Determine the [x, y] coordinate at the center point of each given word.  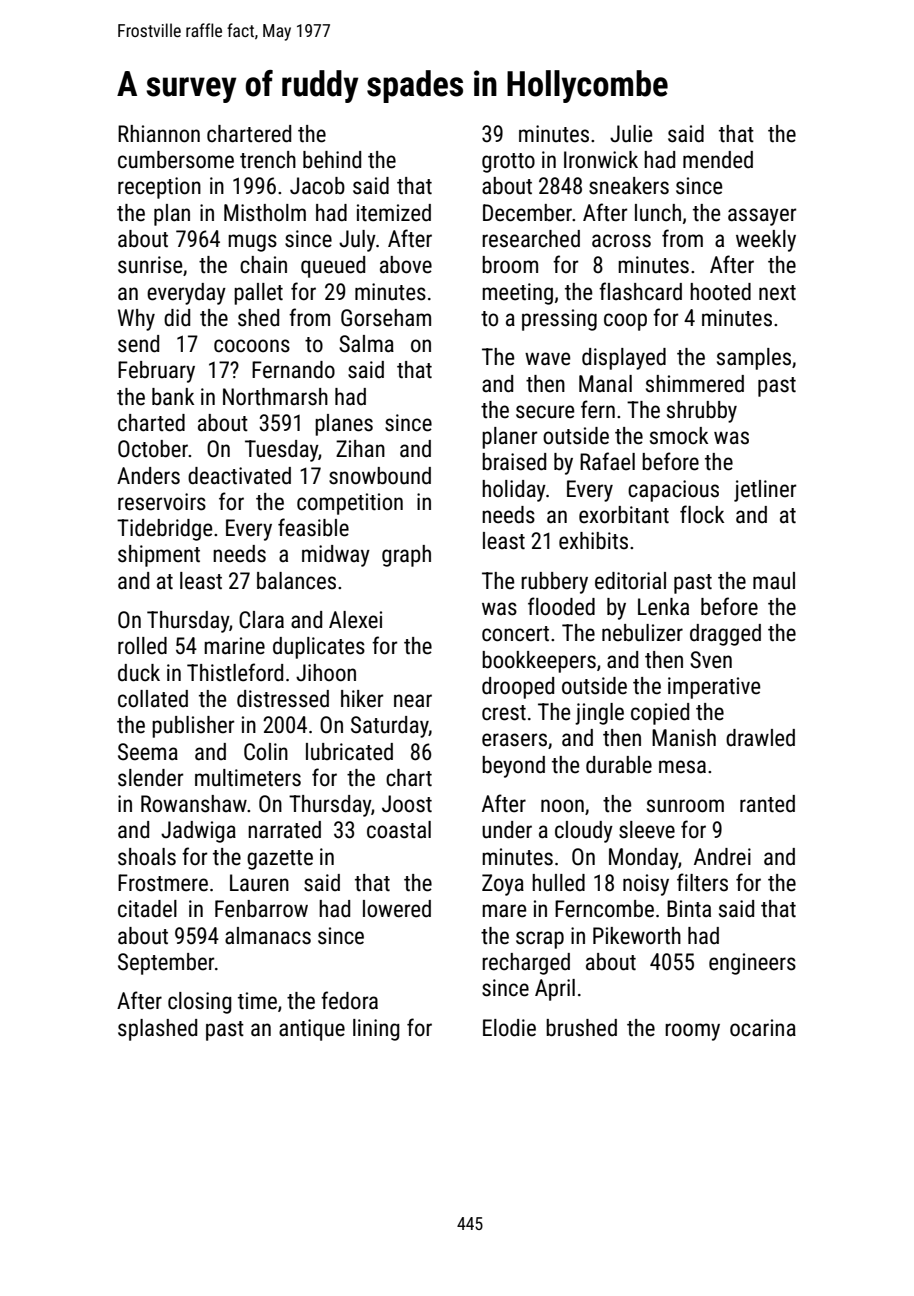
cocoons [252, 346]
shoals [147, 857]
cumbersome [176, 160]
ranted [767, 804]
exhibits [593, 541]
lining [376, 1030]
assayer [762, 217]
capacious [673, 491]
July [357, 241]
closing [199, 1003]
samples [754, 359]
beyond [513, 767]
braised [514, 462]
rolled [142, 646]
